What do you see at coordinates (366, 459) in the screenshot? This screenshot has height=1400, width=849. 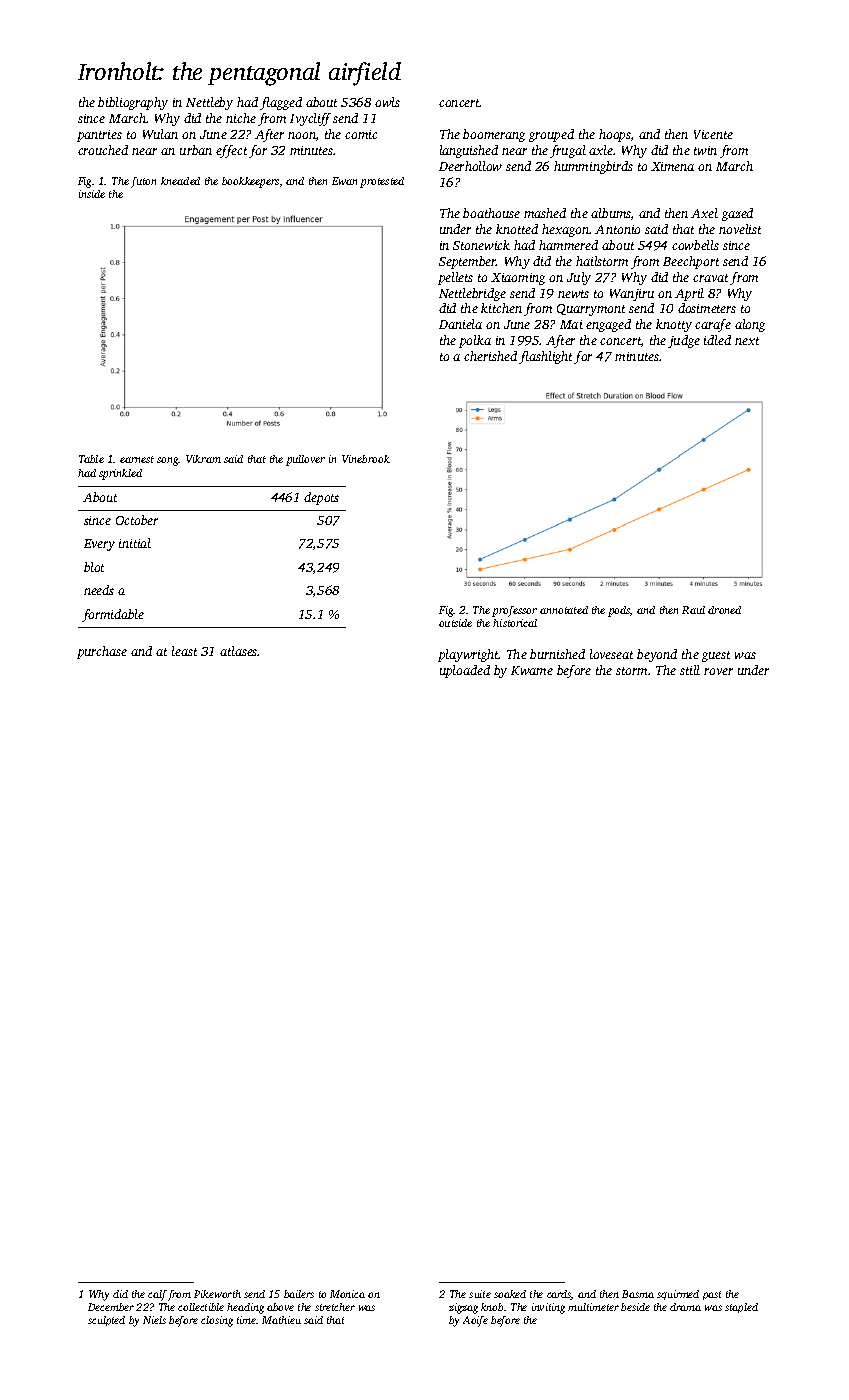 I see `Vinebrook` at bounding box center [366, 459].
